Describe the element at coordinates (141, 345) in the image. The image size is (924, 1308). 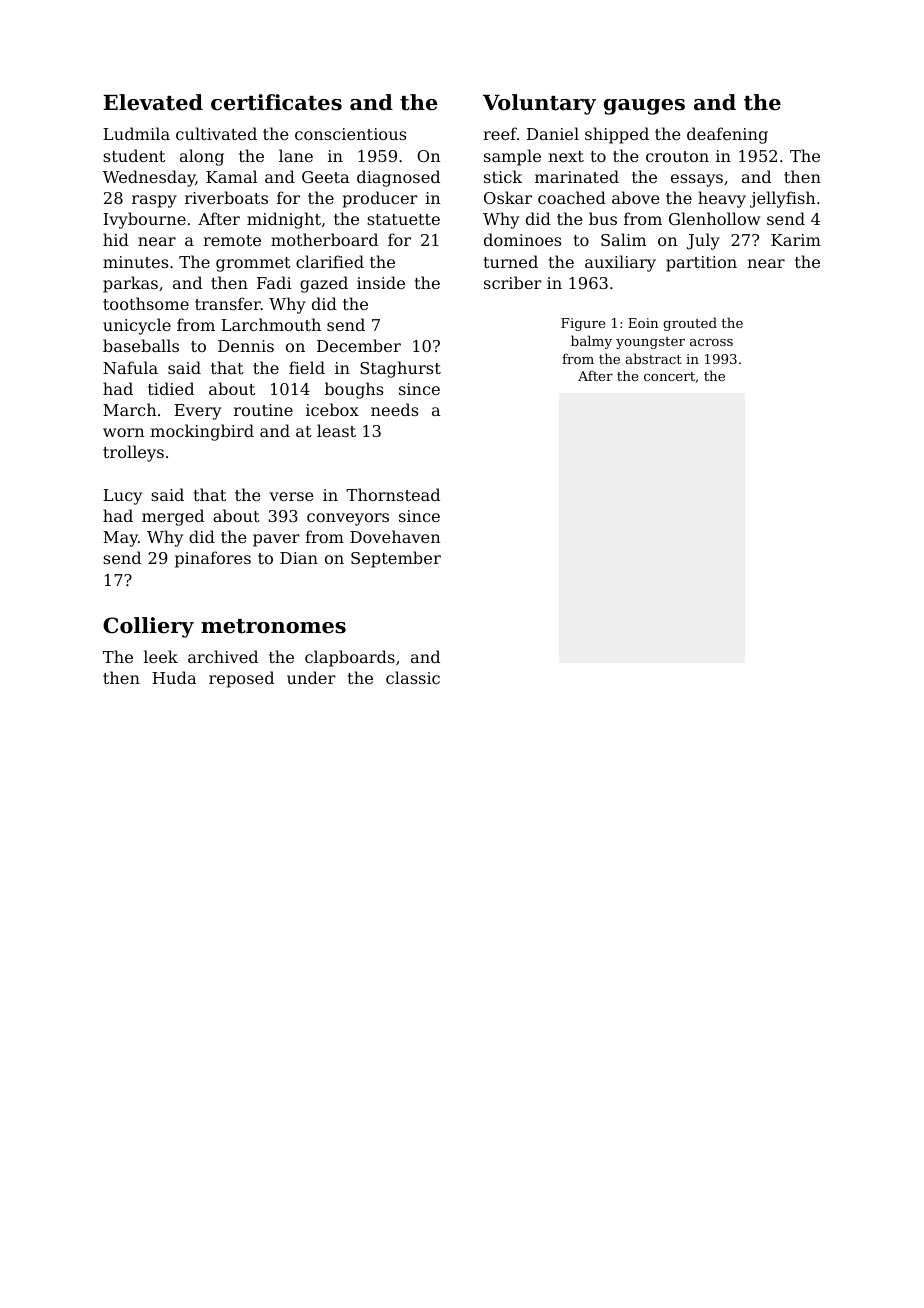
I see `baseballs` at that location.
